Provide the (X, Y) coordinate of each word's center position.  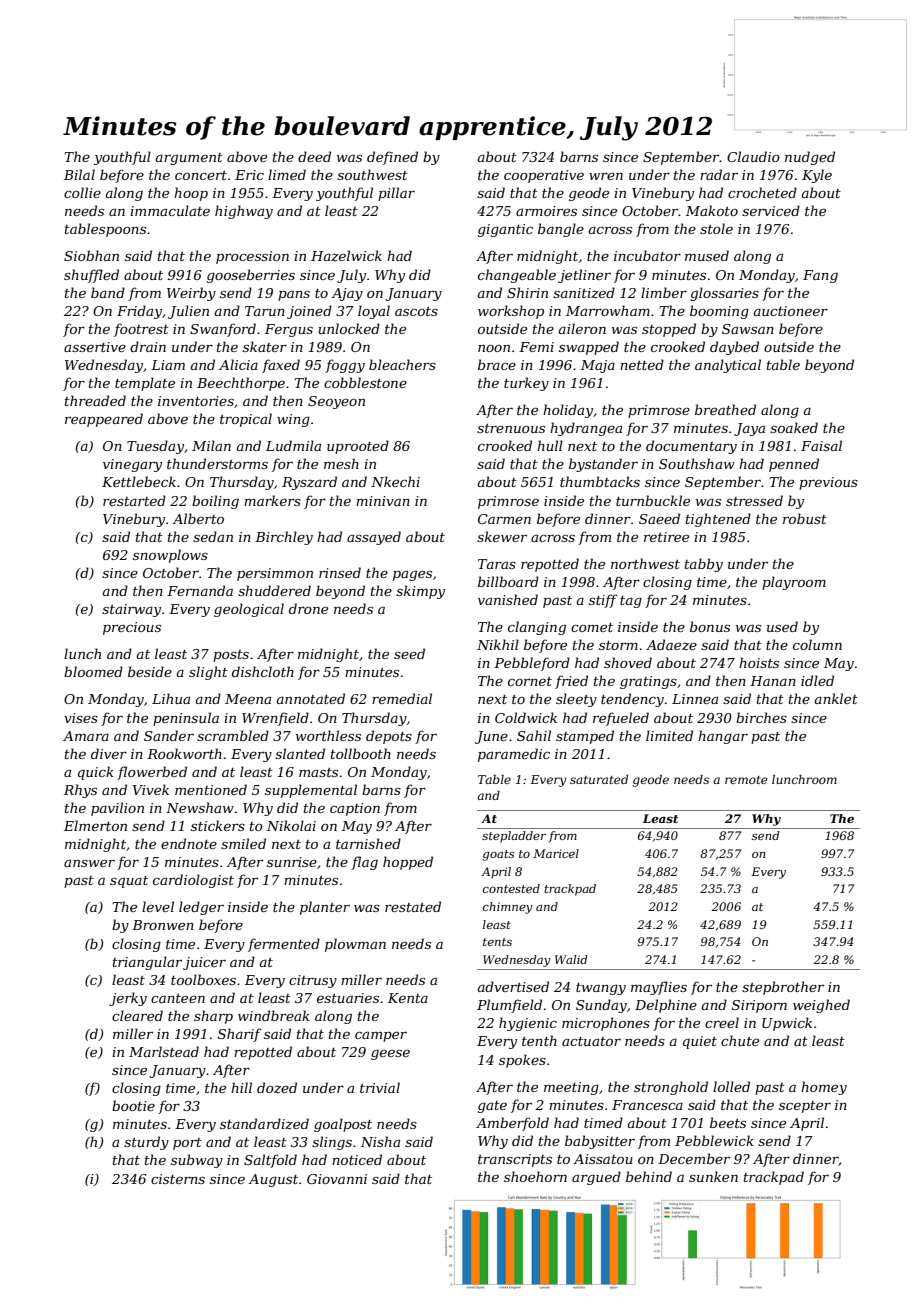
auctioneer (790, 311)
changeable (517, 276)
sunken (713, 1176)
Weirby (191, 294)
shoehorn (535, 1176)
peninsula (186, 719)
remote (746, 780)
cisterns (178, 1179)
